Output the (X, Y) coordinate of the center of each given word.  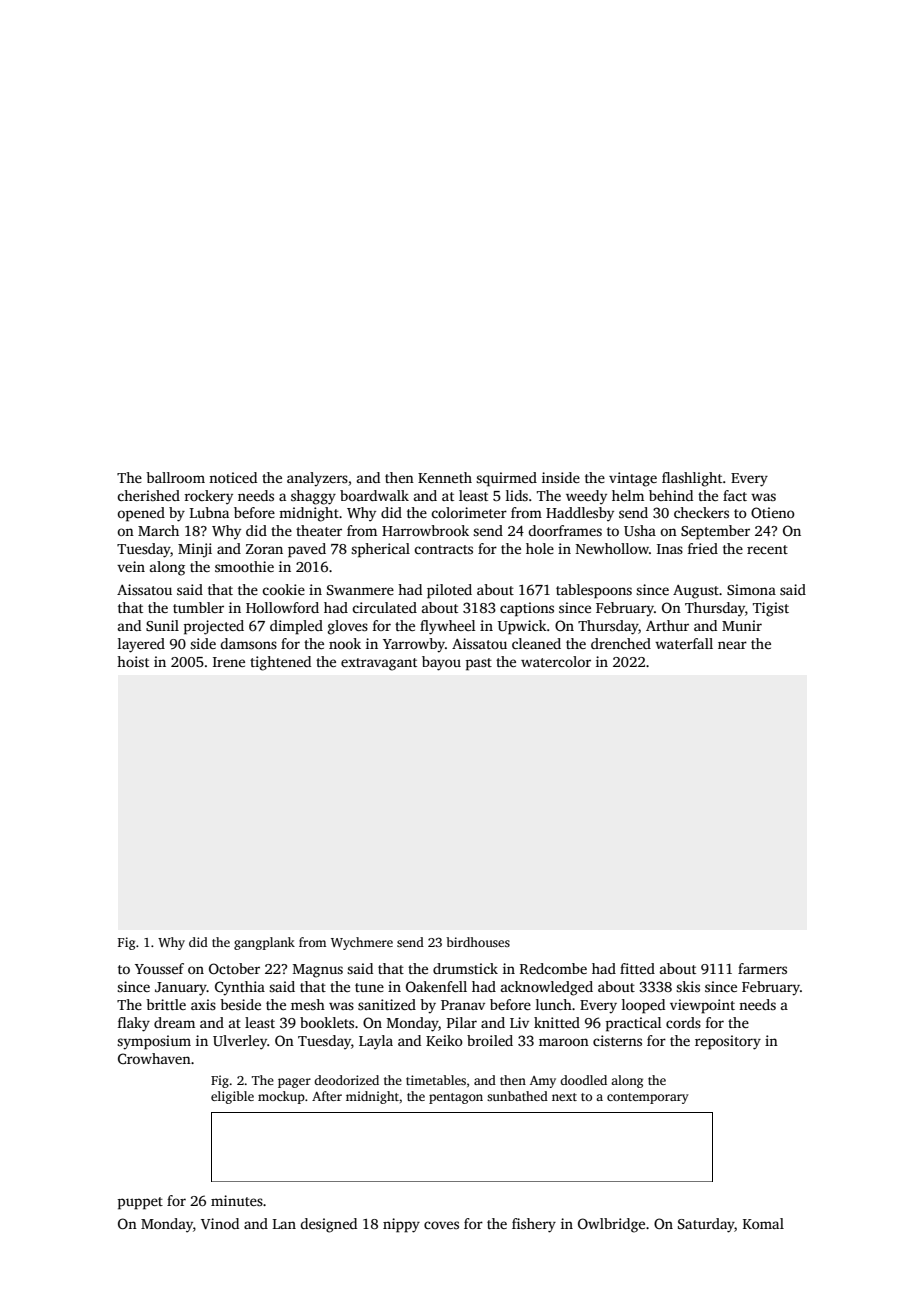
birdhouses (478, 942)
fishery (534, 1225)
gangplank (264, 943)
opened (141, 514)
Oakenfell (436, 986)
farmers (762, 968)
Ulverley (240, 1042)
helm (628, 495)
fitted (637, 968)
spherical (380, 550)
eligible (232, 1097)
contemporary (648, 1098)
